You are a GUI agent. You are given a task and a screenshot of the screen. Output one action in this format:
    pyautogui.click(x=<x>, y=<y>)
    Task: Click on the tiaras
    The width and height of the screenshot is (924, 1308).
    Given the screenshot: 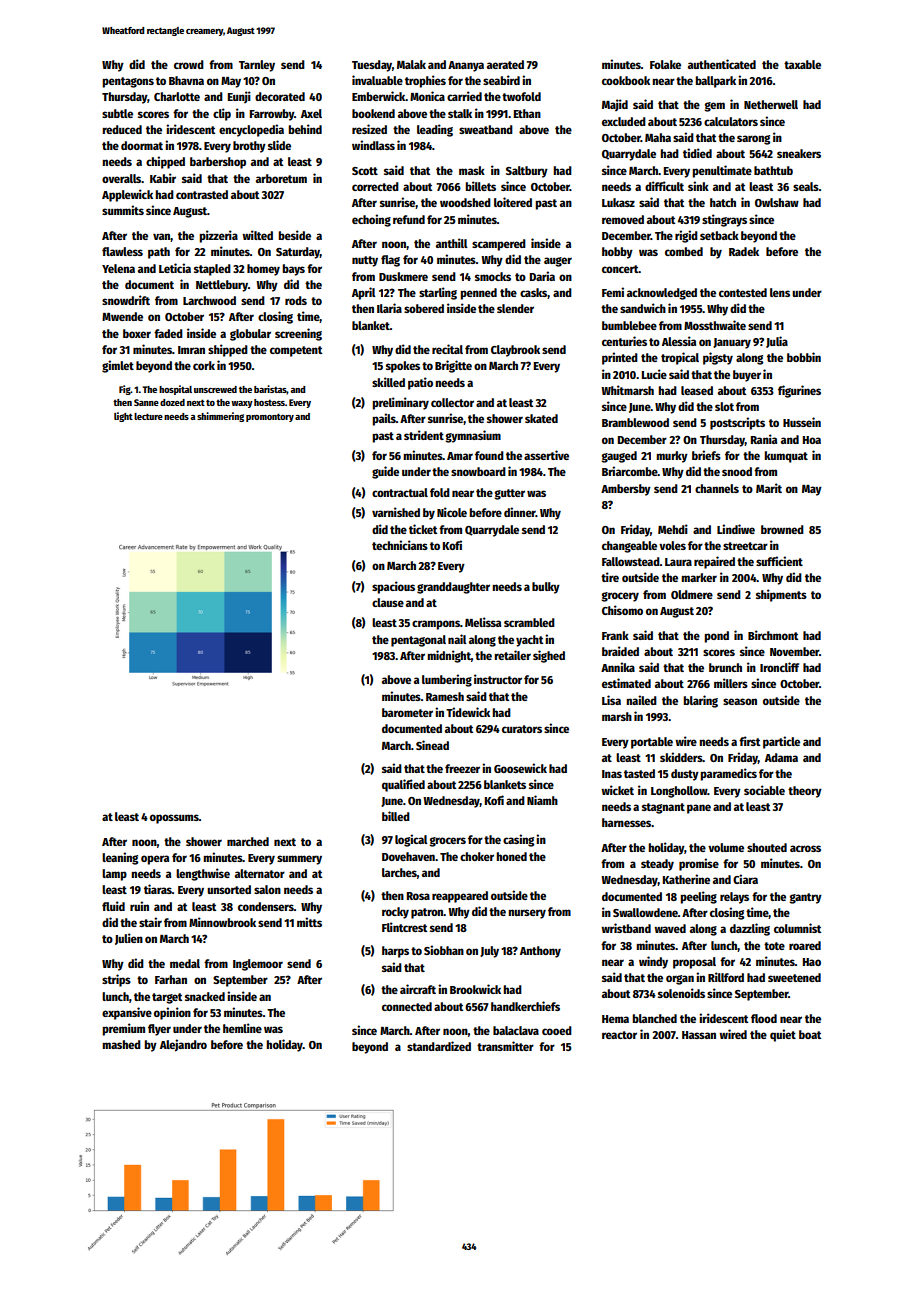 What is the action you would take?
    pyautogui.click(x=158, y=889)
